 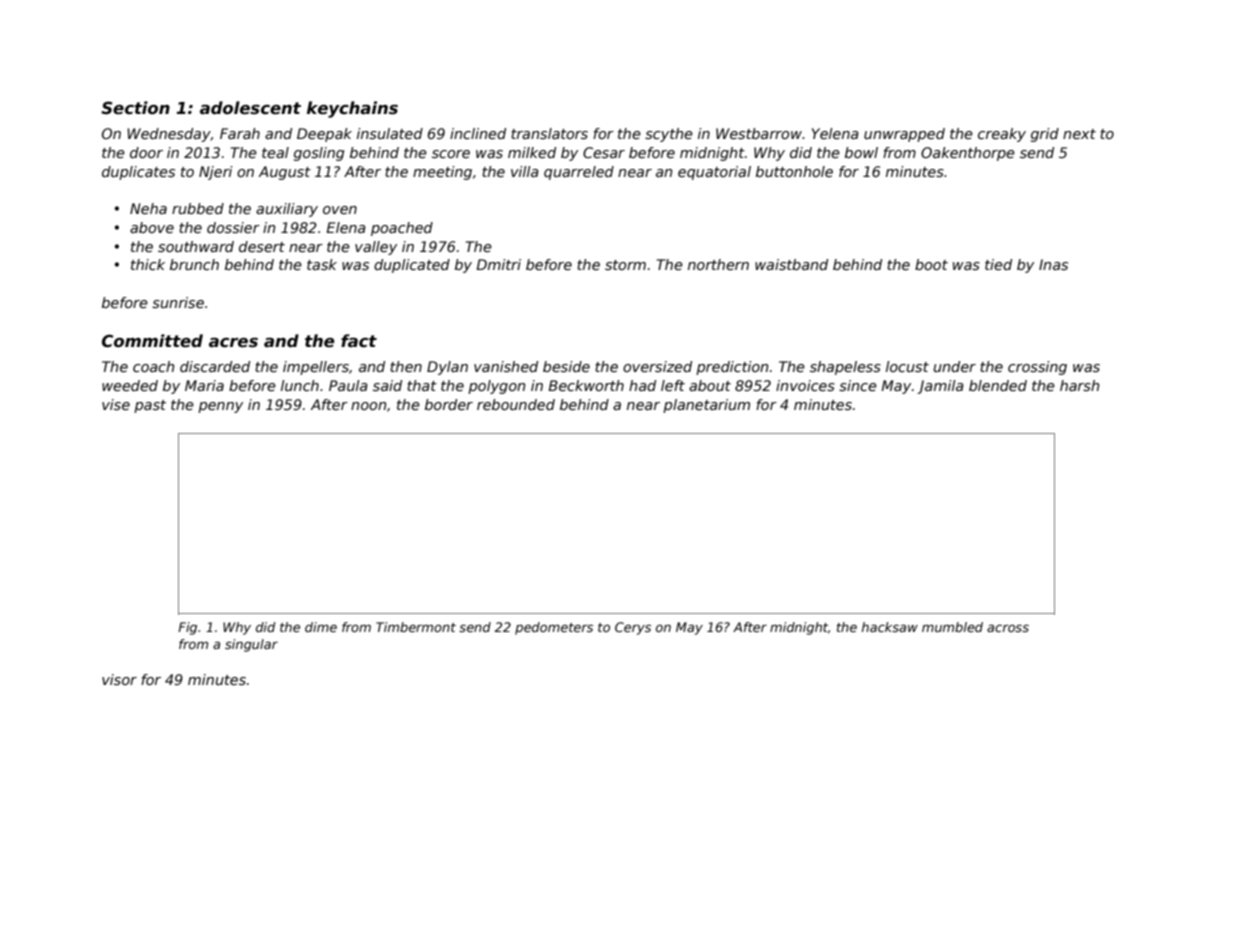 What do you see at coordinates (1008, 628) in the screenshot?
I see `across` at bounding box center [1008, 628].
